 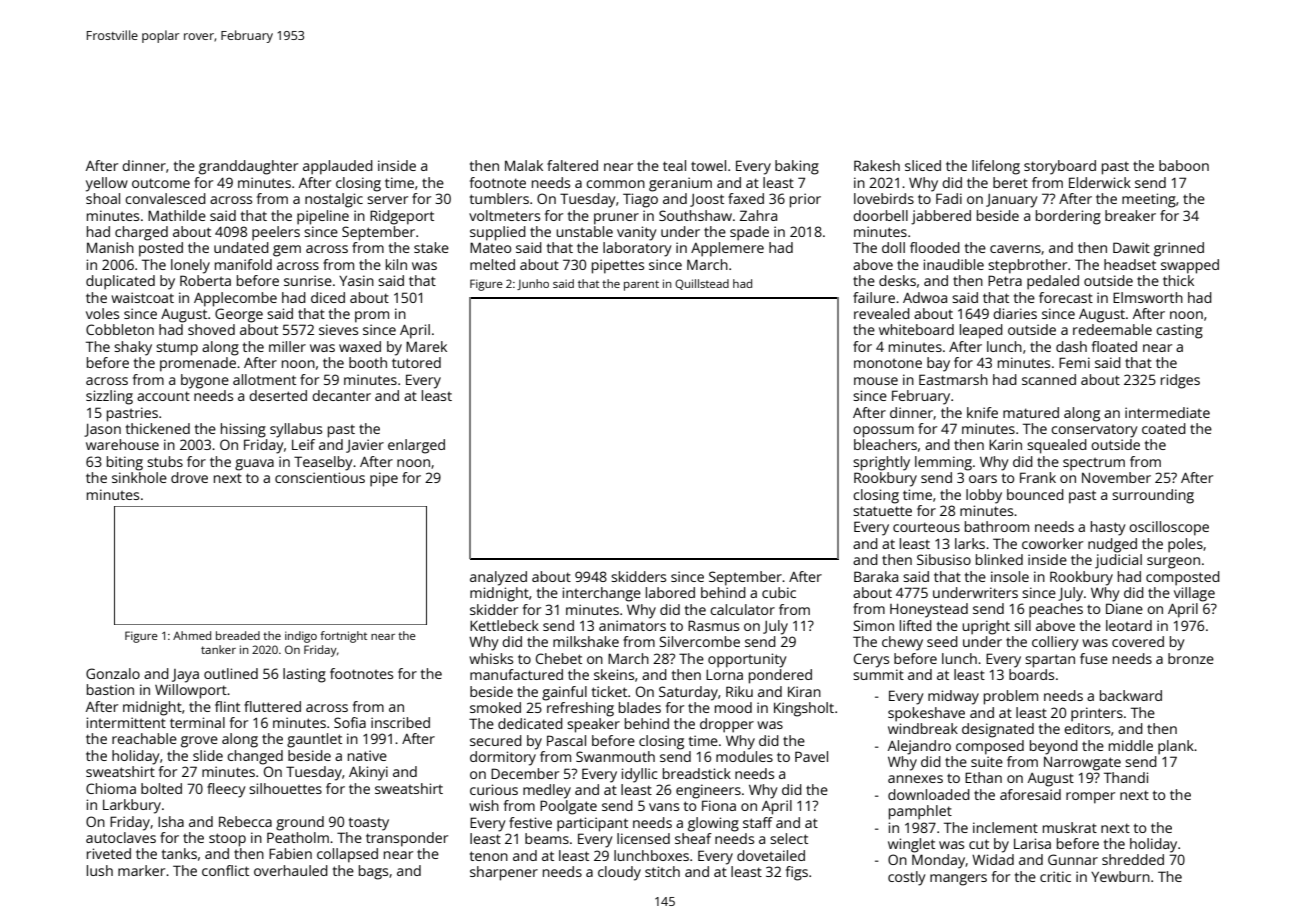 What do you see at coordinates (713, 625) in the page?
I see `Rasmus` at bounding box center [713, 625].
